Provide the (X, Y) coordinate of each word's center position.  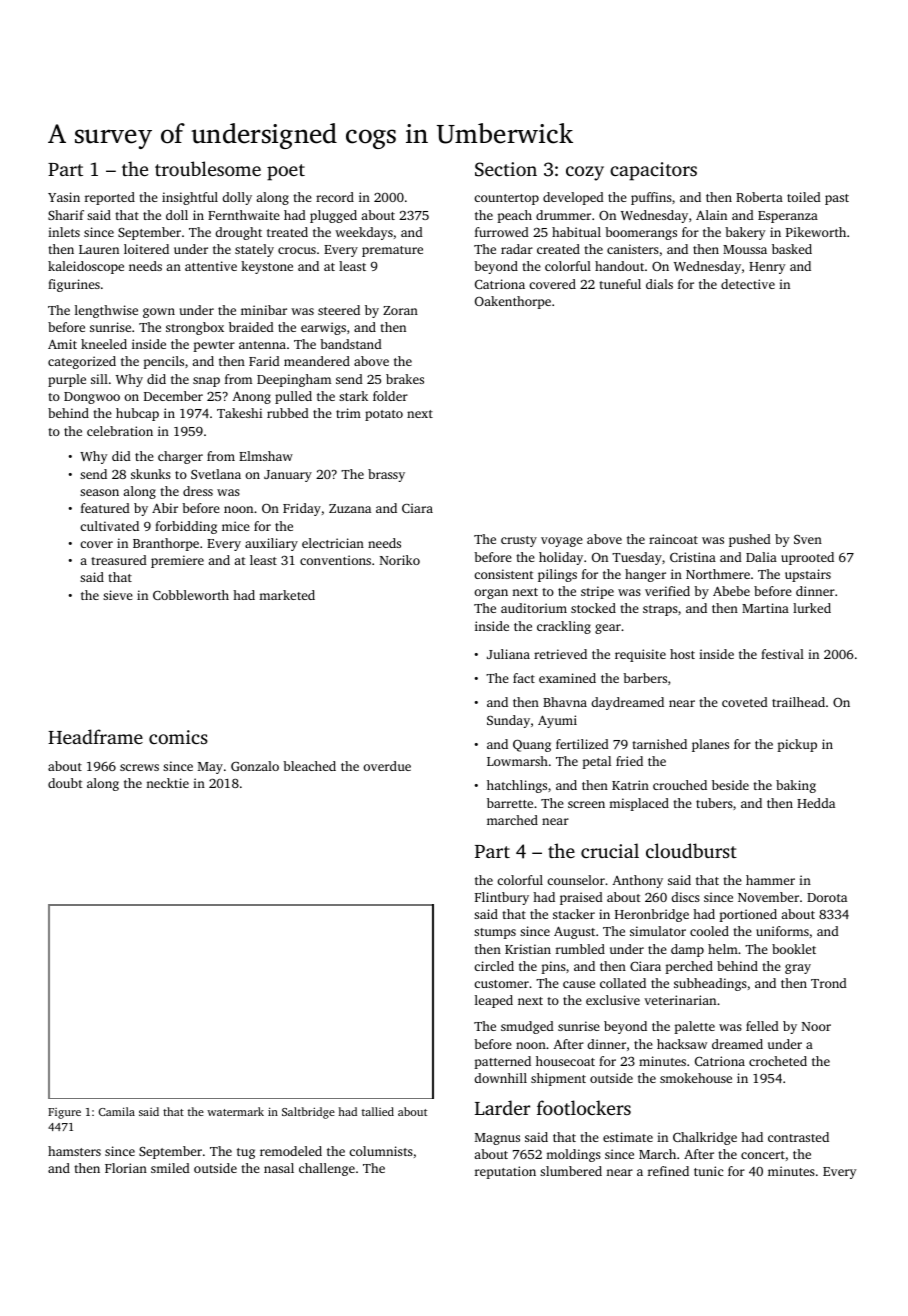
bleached (309, 766)
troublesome (208, 168)
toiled (804, 197)
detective (748, 284)
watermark (235, 1111)
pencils (163, 362)
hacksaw (682, 1044)
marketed (287, 595)
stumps (495, 933)
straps (660, 610)
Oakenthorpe (513, 302)
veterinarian (680, 1000)
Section (506, 169)
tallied (378, 1111)
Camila (117, 1111)
